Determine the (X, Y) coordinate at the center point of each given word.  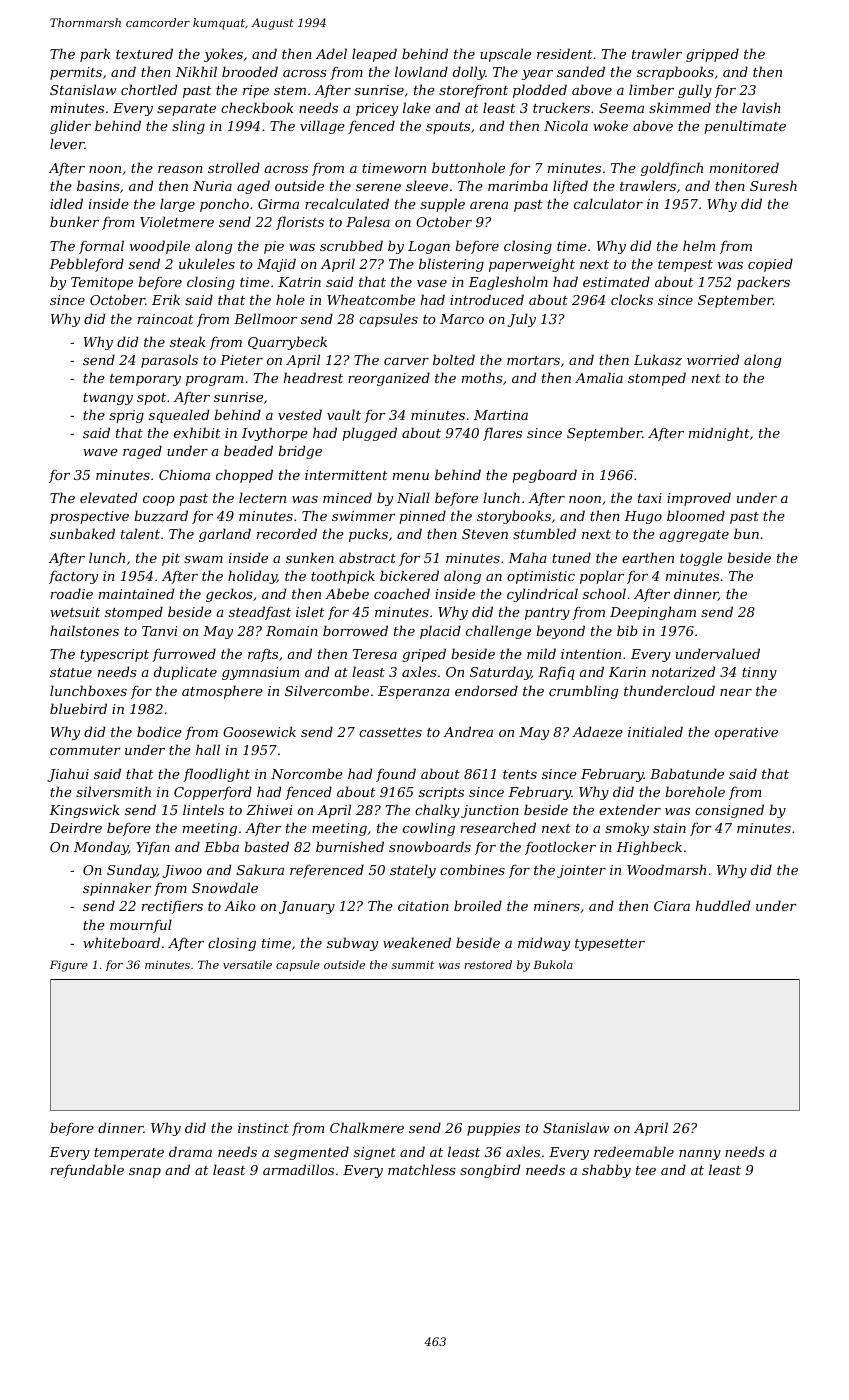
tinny (759, 673)
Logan (429, 247)
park (95, 55)
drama (190, 1151)
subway (352, 944)
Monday (101, 848)
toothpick (343, 577)
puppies (493, 1129)
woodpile (160, 247)
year (537, 75)
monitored (744, 167)
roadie (72, 593)
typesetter (610, 945)
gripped (712, 55)
